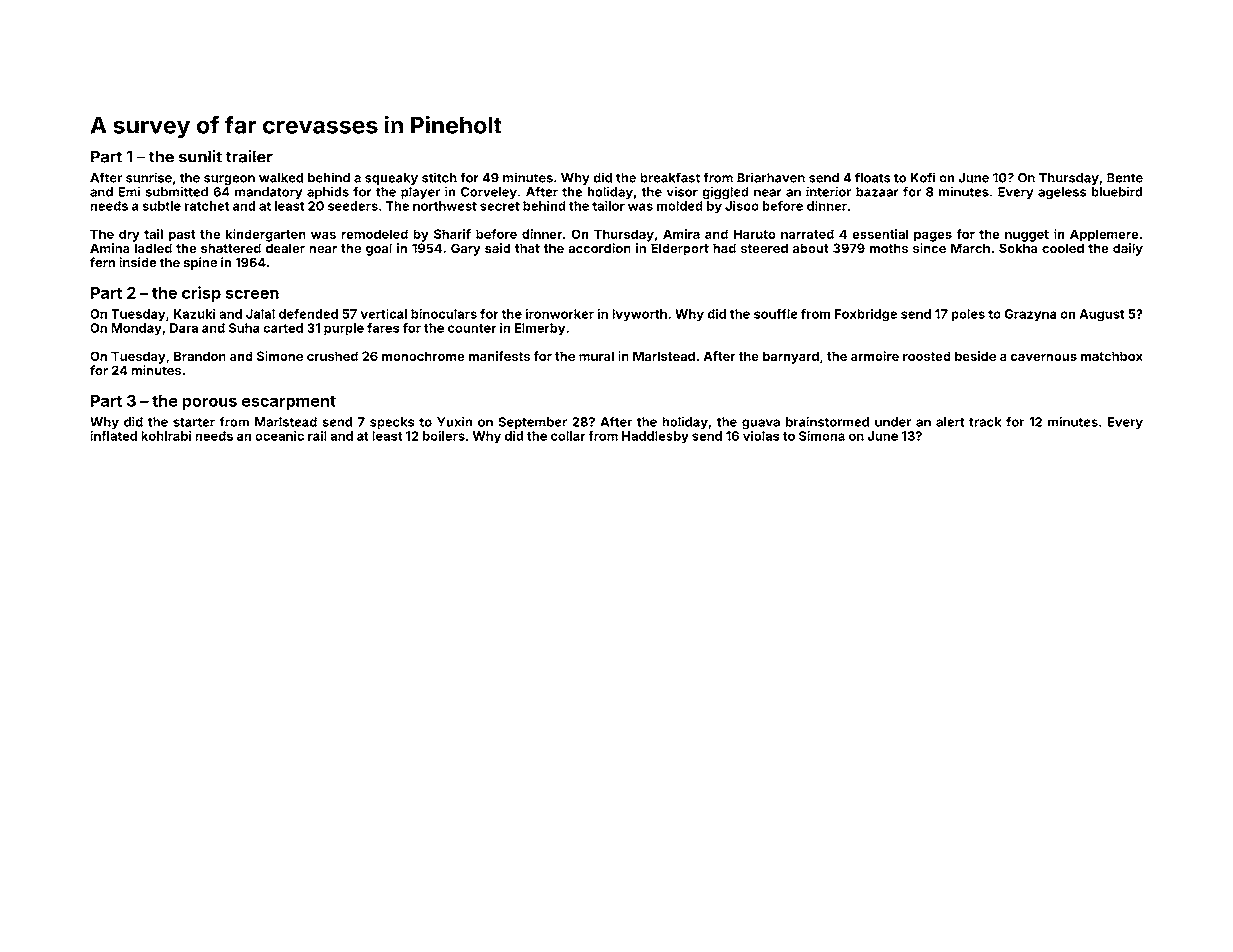  What do you see at coordinates (1125, 178) in the screenshot?
I see `Bente` at bounding box center [1125, 178].
